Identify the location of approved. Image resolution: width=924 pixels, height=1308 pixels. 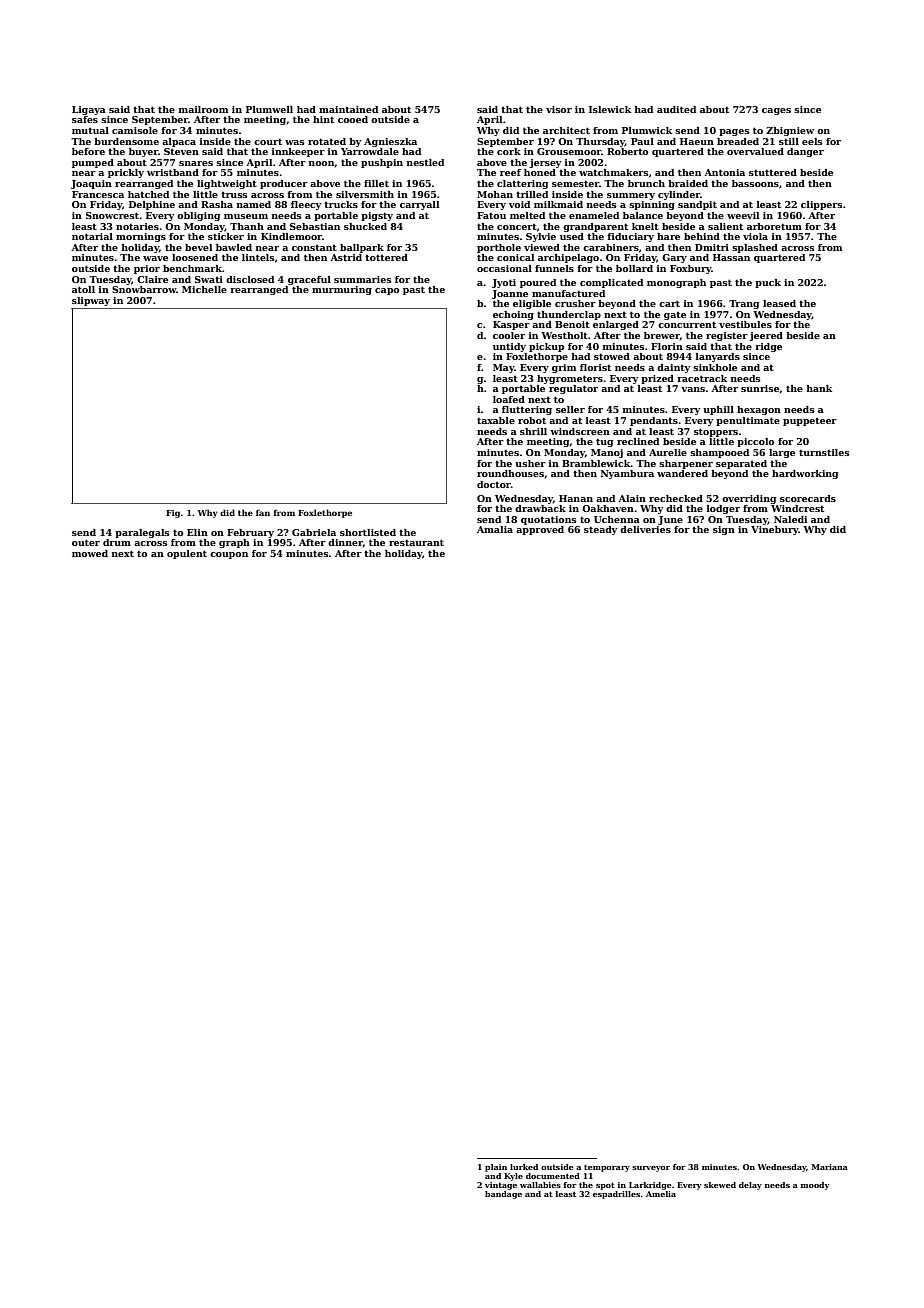
(540, 530).
